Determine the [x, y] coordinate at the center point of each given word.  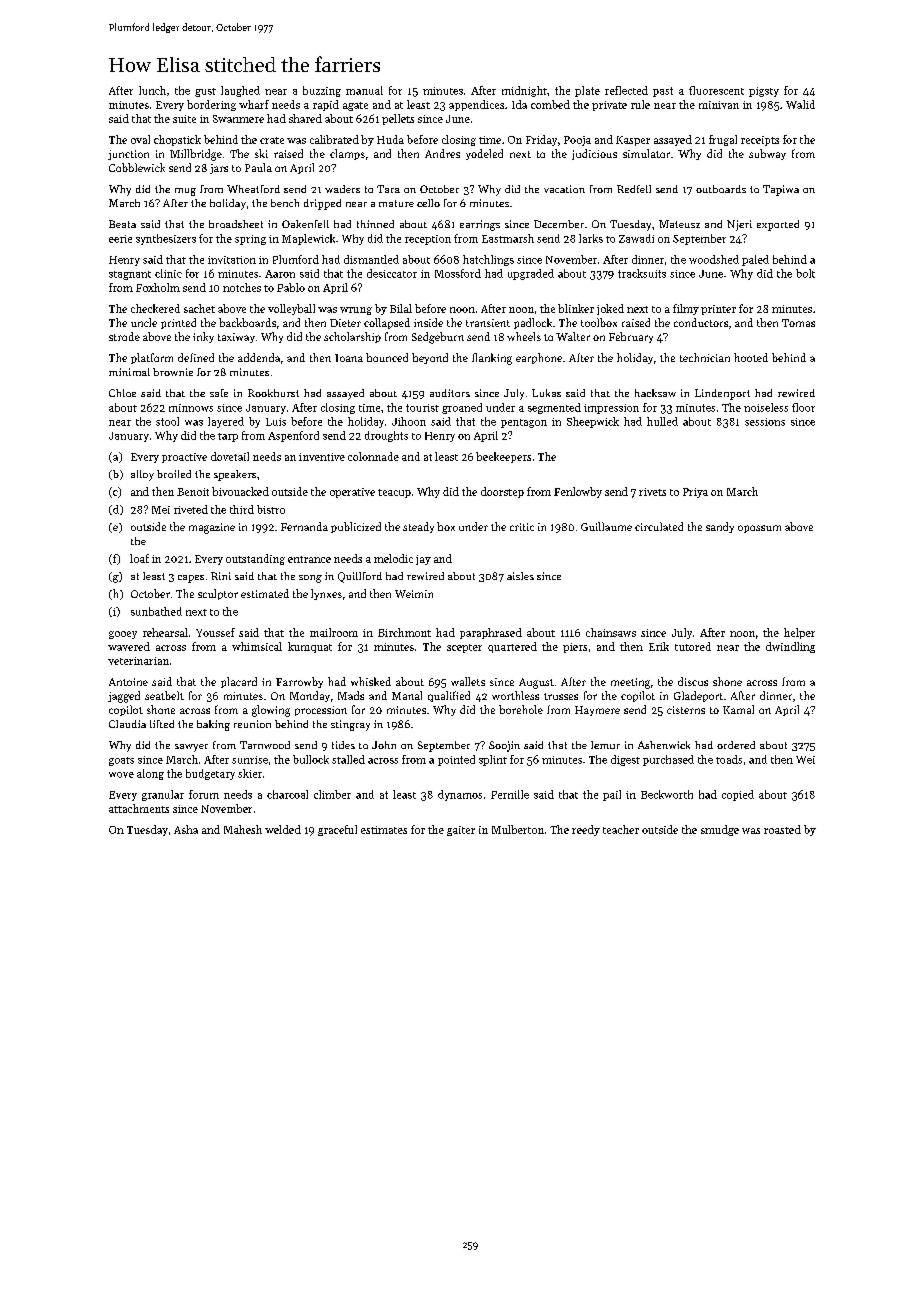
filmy [686, 309]
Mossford [458, 273]
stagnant [130, 275]
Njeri [739, 225]
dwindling [790, 647]
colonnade [373, 456]
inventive [322, 457]
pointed [456, 760]
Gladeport [698, 696]
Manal [407, 695]
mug [185, 192]
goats [121, 761]
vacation [564, 189]
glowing [271, 711]
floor [803, 407]
